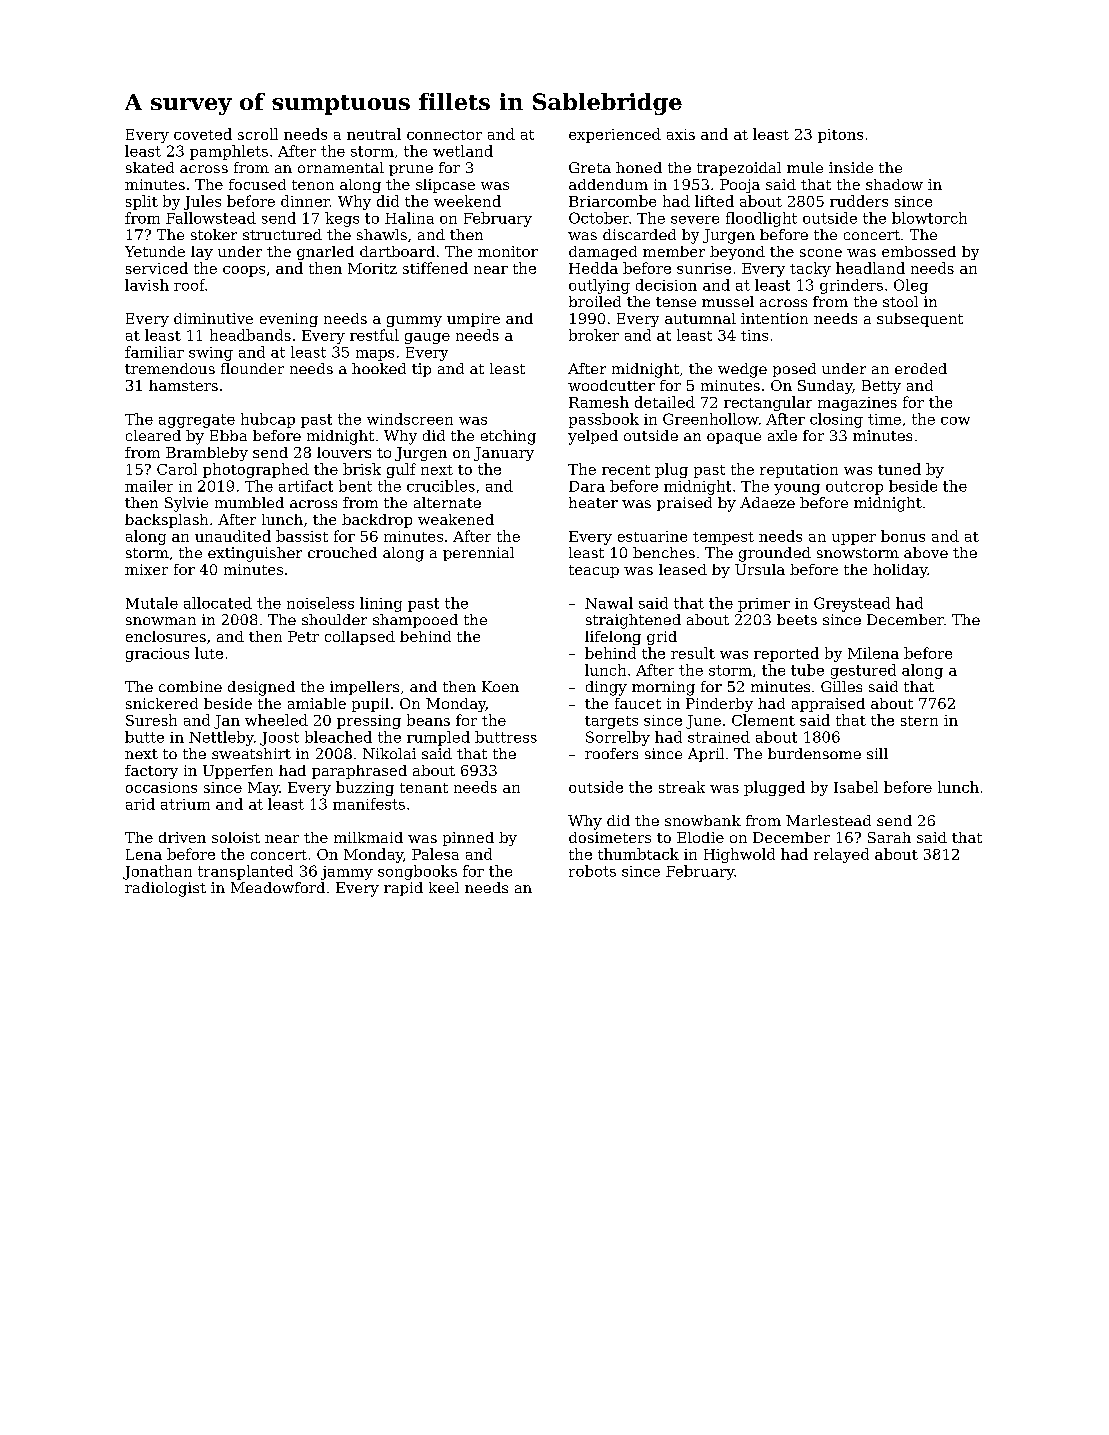 This document has height=1435, width=1109. I want to click on radiologist, so click(165, 889).
